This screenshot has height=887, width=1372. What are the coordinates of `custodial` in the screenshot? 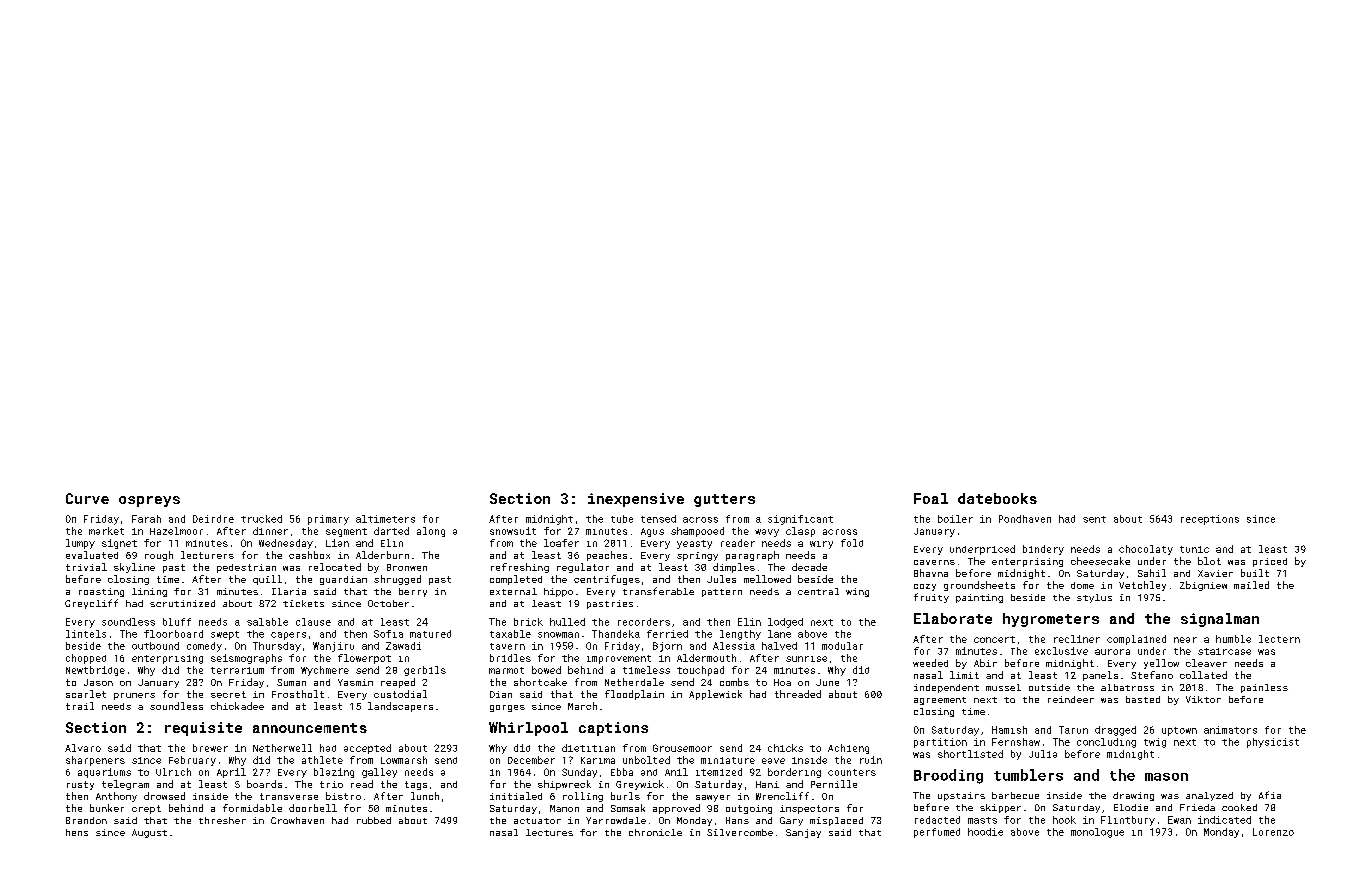 It's located at (400, 694).
